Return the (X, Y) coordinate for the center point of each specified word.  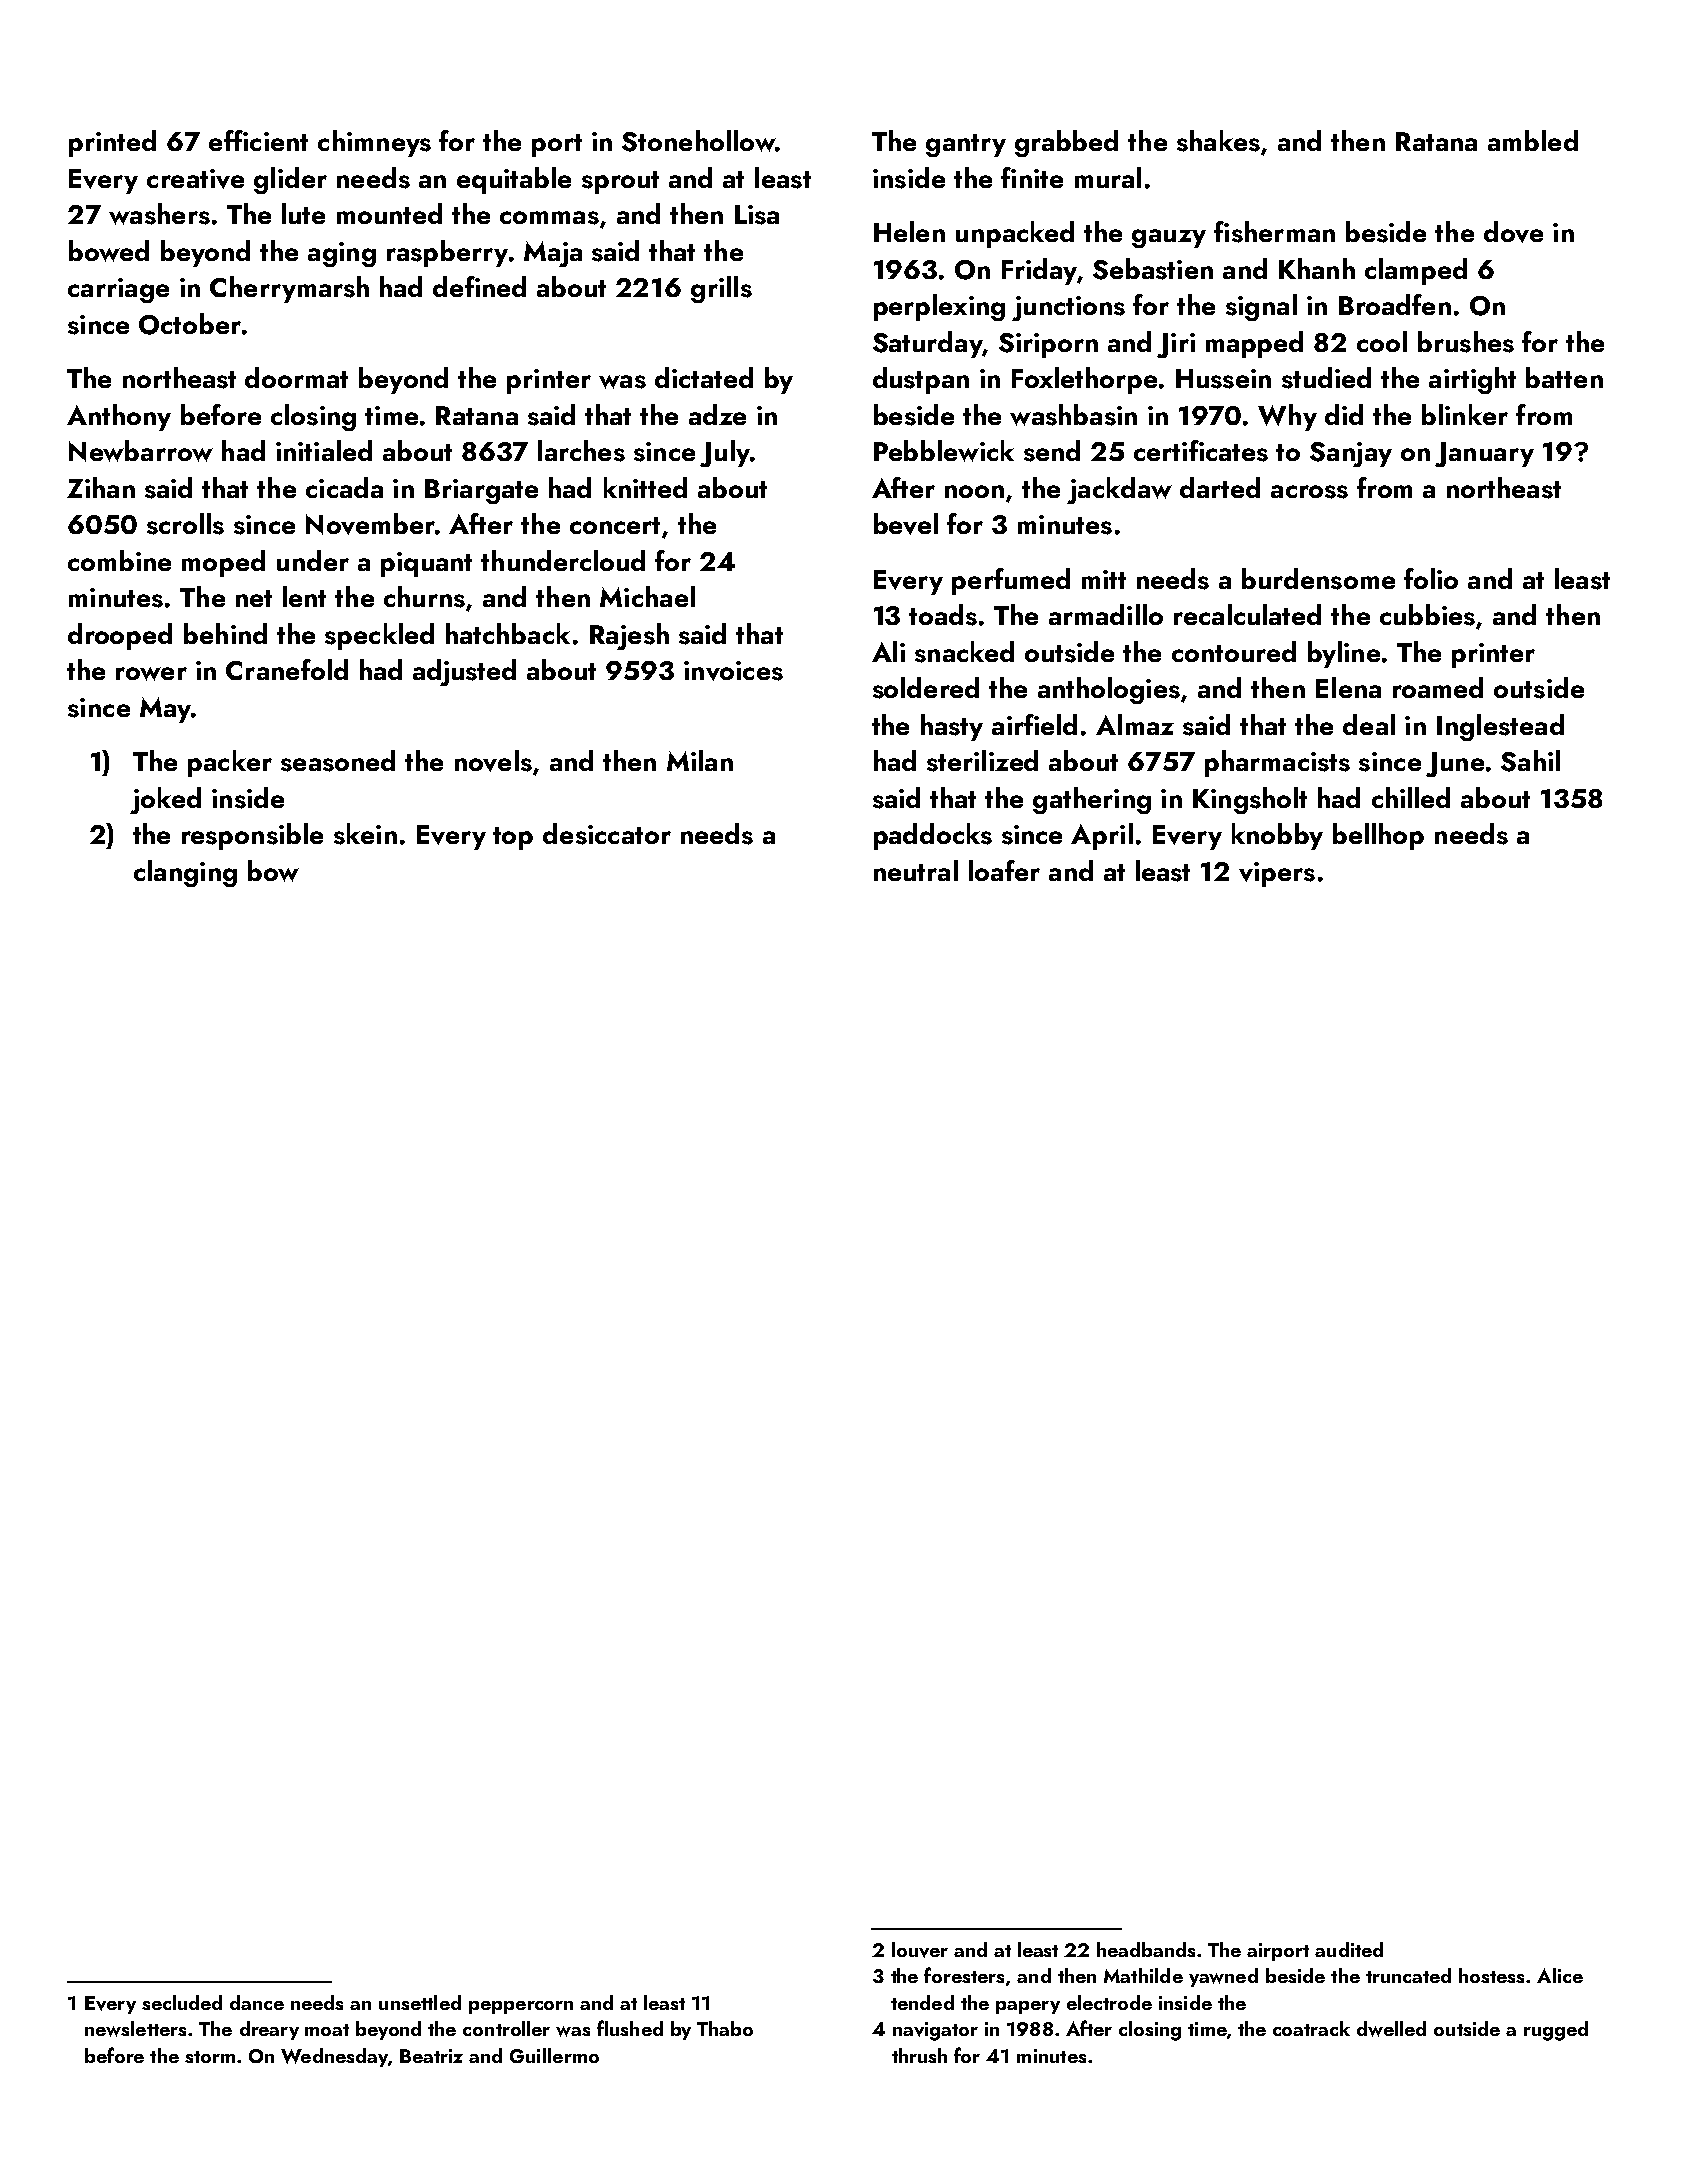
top (513, 838)
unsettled (420, 2002)
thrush (919, 2055)
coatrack (1311, 2028)
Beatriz (431, 2056)
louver (920, 1950)
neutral (916, 870)
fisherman (1274, 232)
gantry (966, 145)
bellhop (1378, 836)
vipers (1277, 874)
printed (112, 143)
